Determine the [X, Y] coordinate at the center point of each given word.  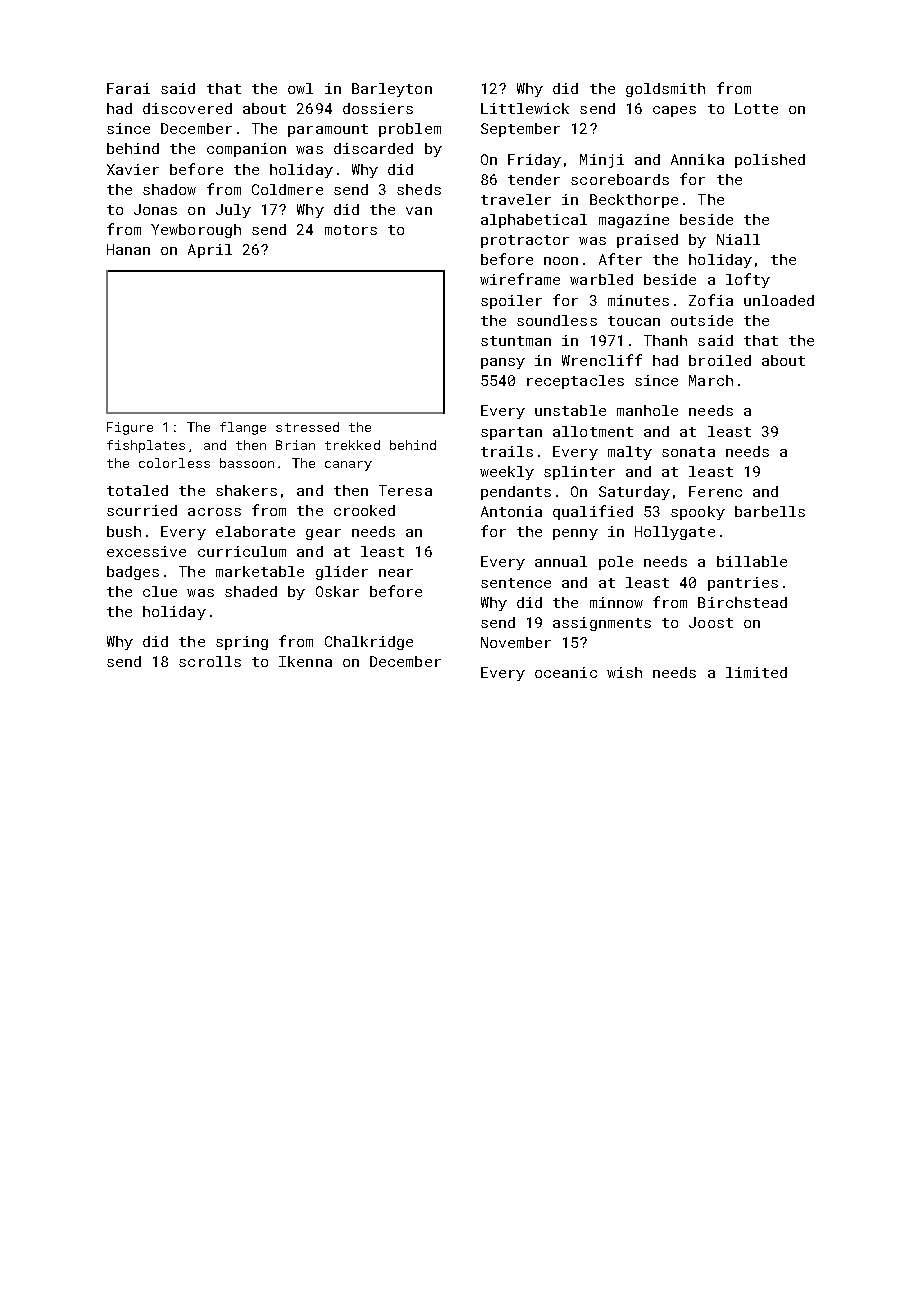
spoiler [511, 302]
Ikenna [305, 661]
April [210, 251]
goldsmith [665, 90]
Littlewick [525, 108]
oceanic [566, 672]
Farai [128, 88]
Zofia [711, 300]
